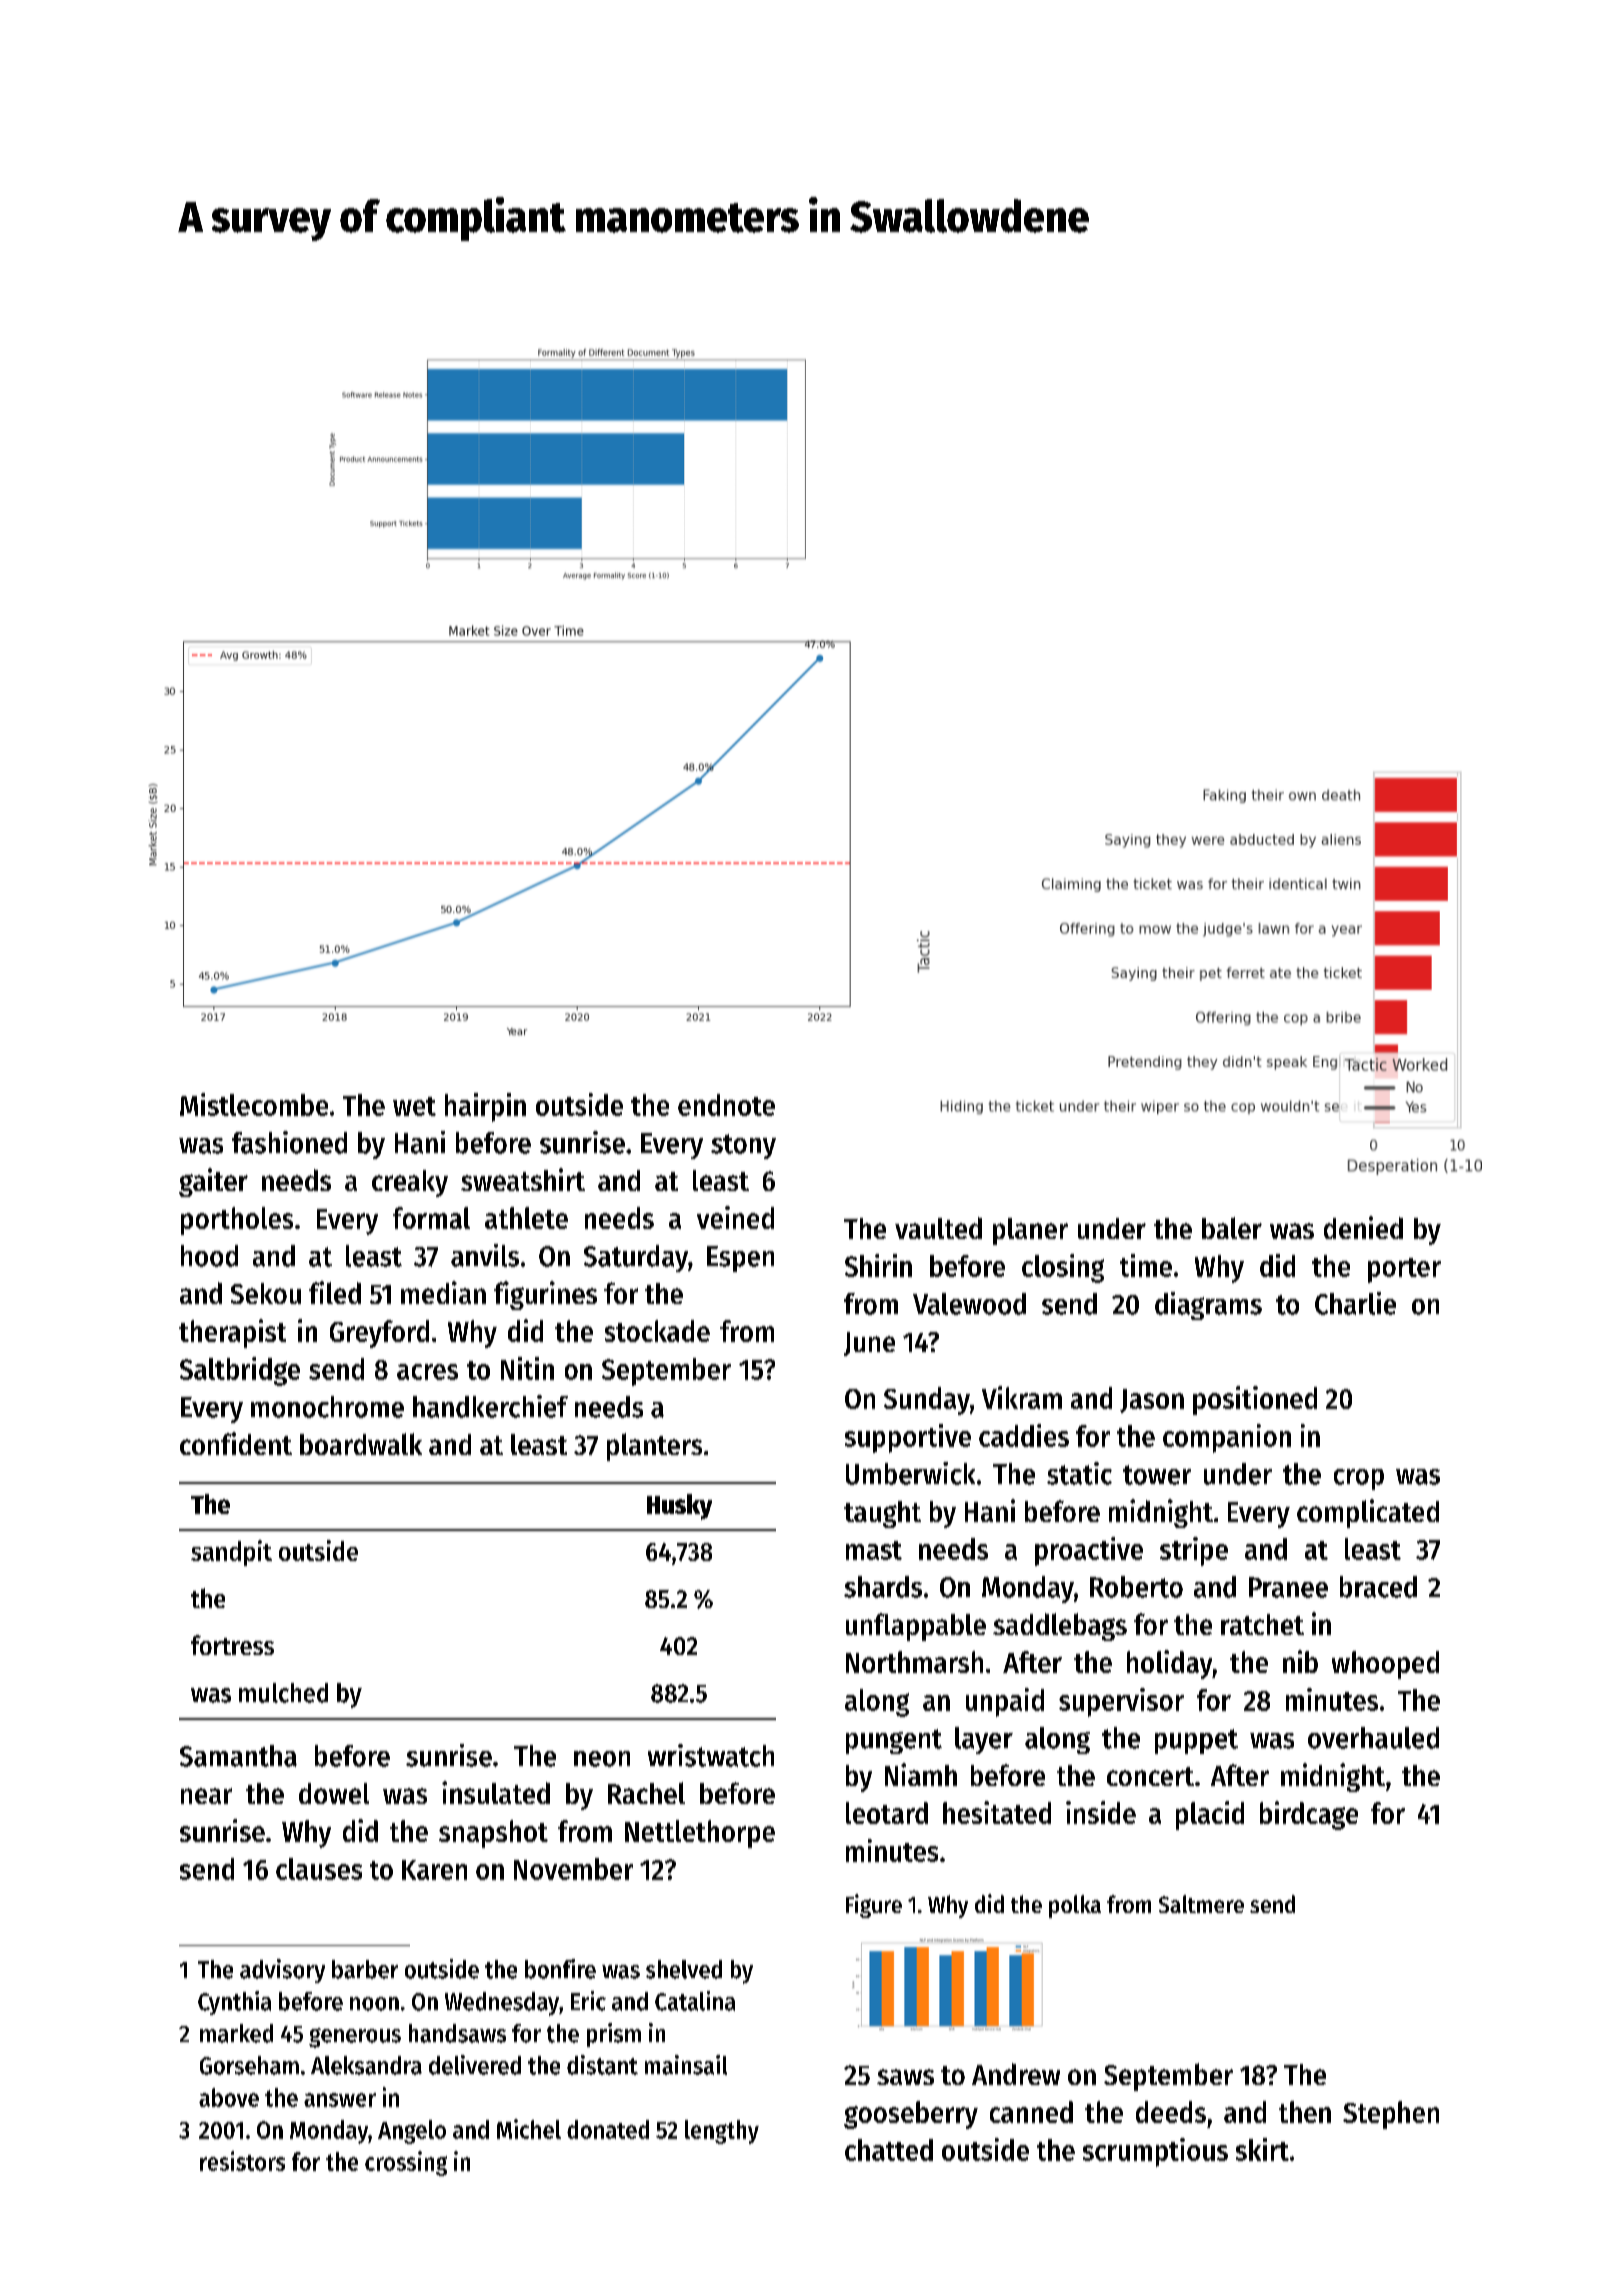 This page has height=2292, width=1620. What do you see at coordinates (236, 2033) in the page?
I see `marked` at bounding box center [236, 2033].
